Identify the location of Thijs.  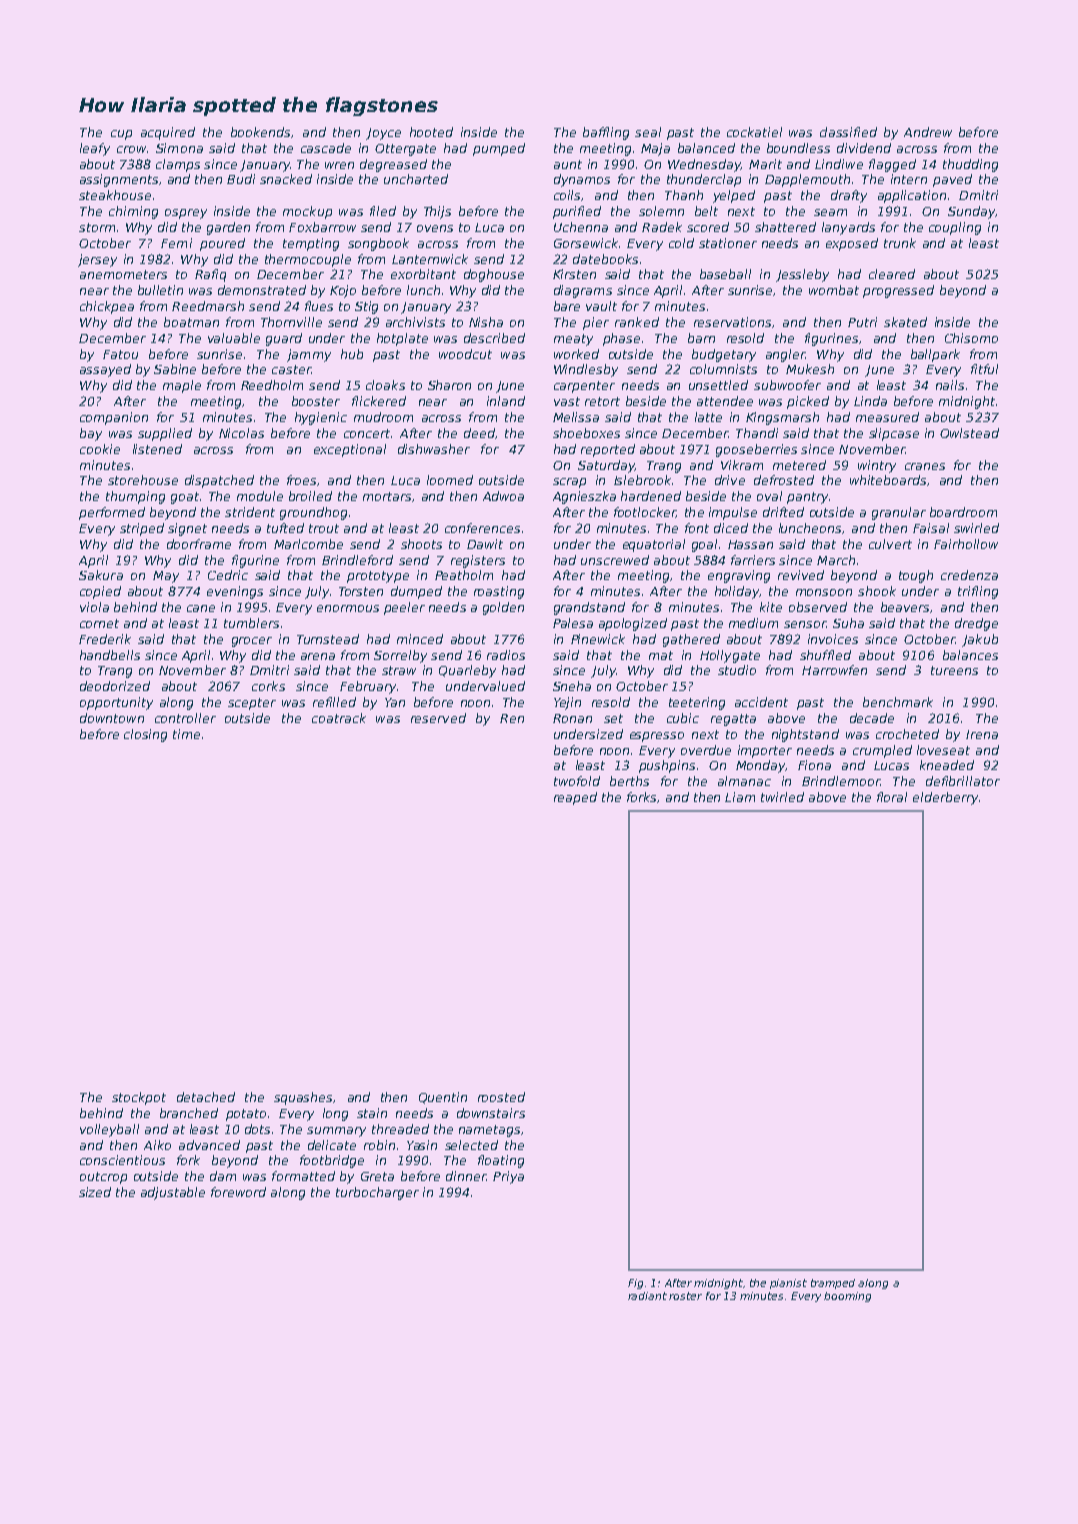
(437, 212).
